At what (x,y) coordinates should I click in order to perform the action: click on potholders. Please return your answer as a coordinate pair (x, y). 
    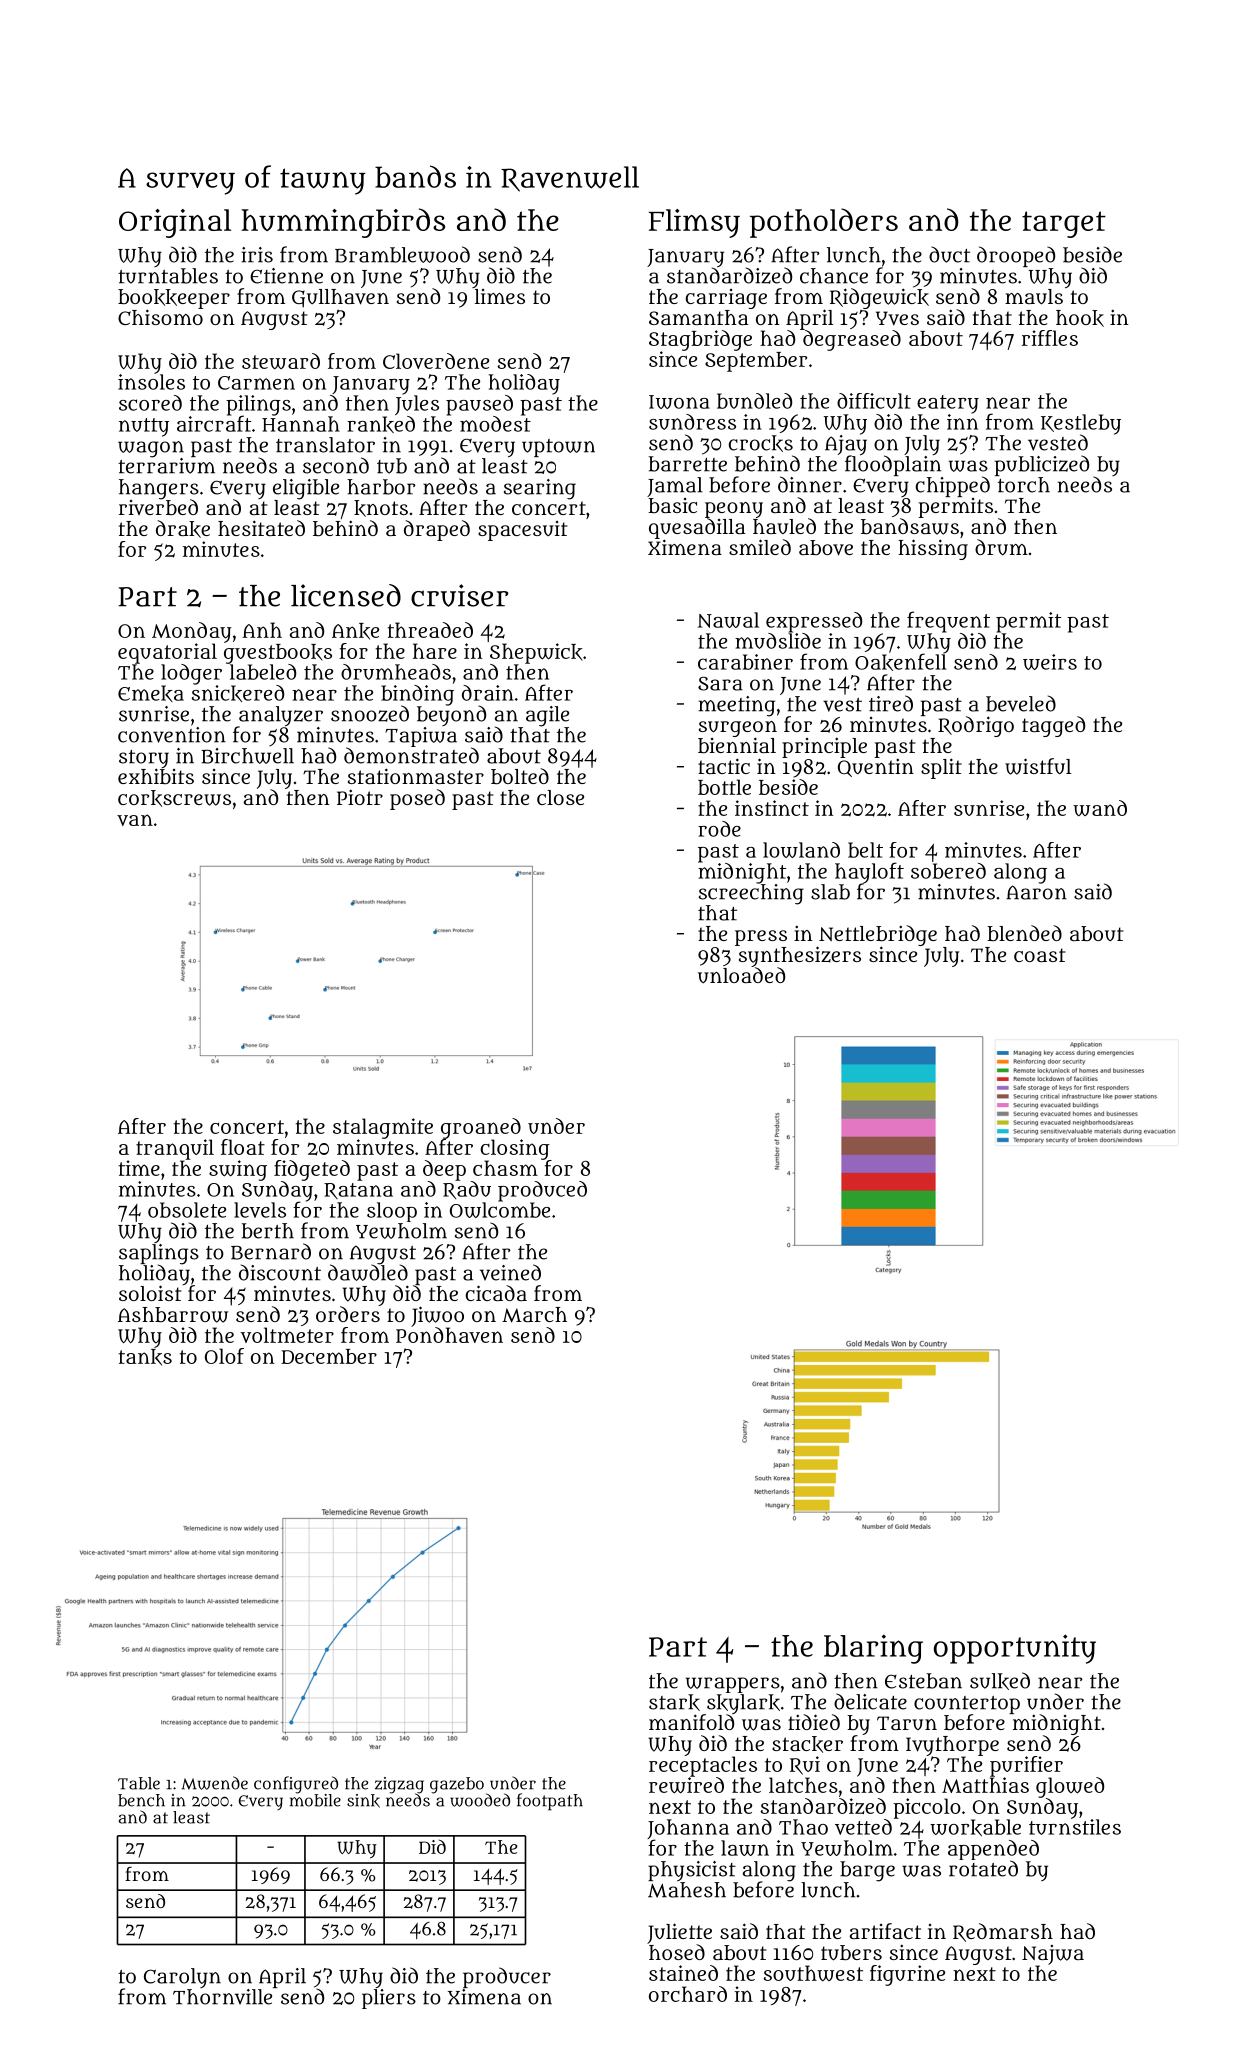
    Looking at the image, I should click on (824, 223).
